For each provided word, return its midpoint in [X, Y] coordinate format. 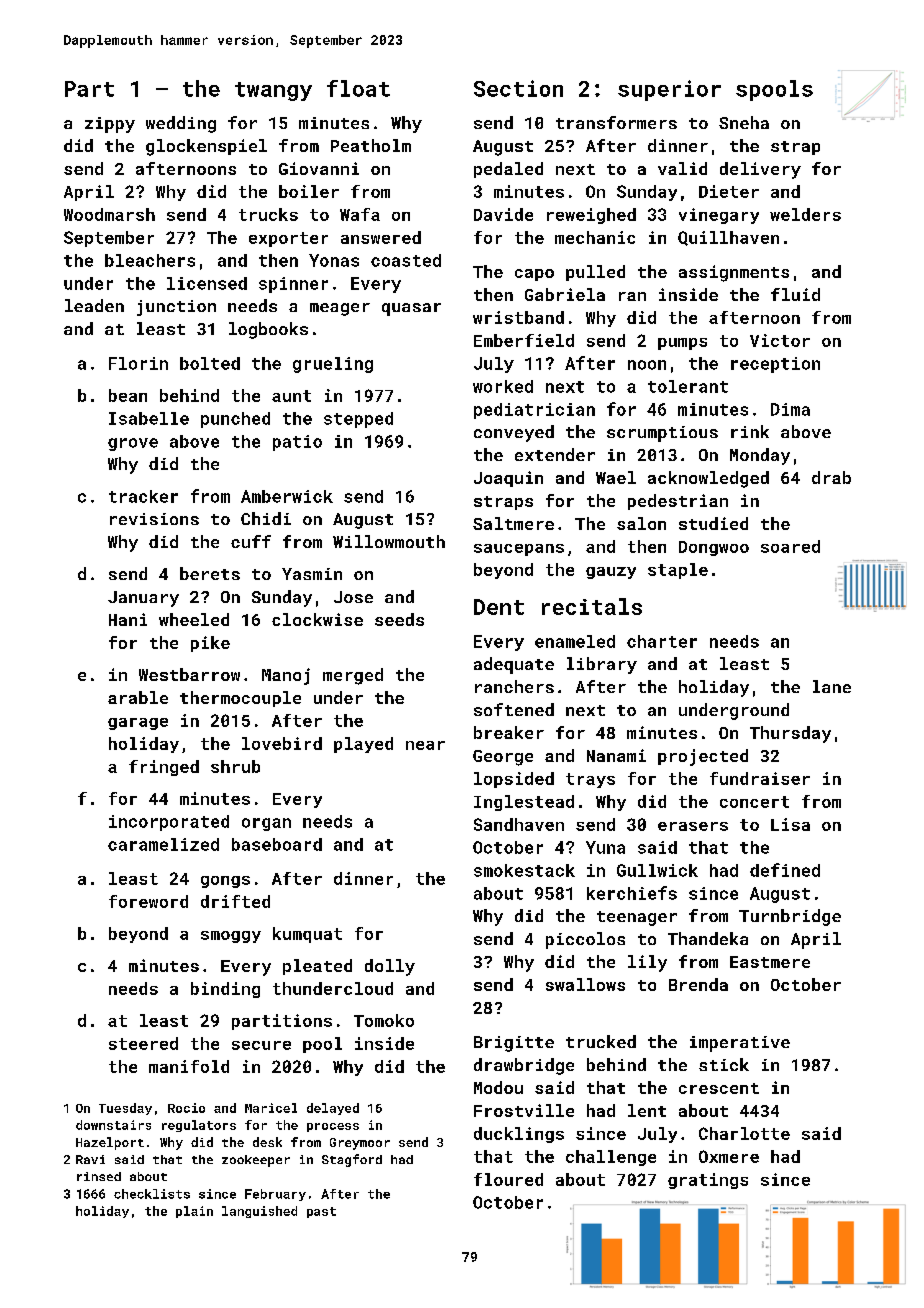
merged [353, 676]
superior [669, 90]
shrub [235, 766]
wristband [518, 317]
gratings [708, 1181]
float [358, 88]
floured [508, 1179]
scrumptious [662, 434]
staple [678, 571]
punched [235, 420]
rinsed [99, 1176]
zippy [110, 125]
